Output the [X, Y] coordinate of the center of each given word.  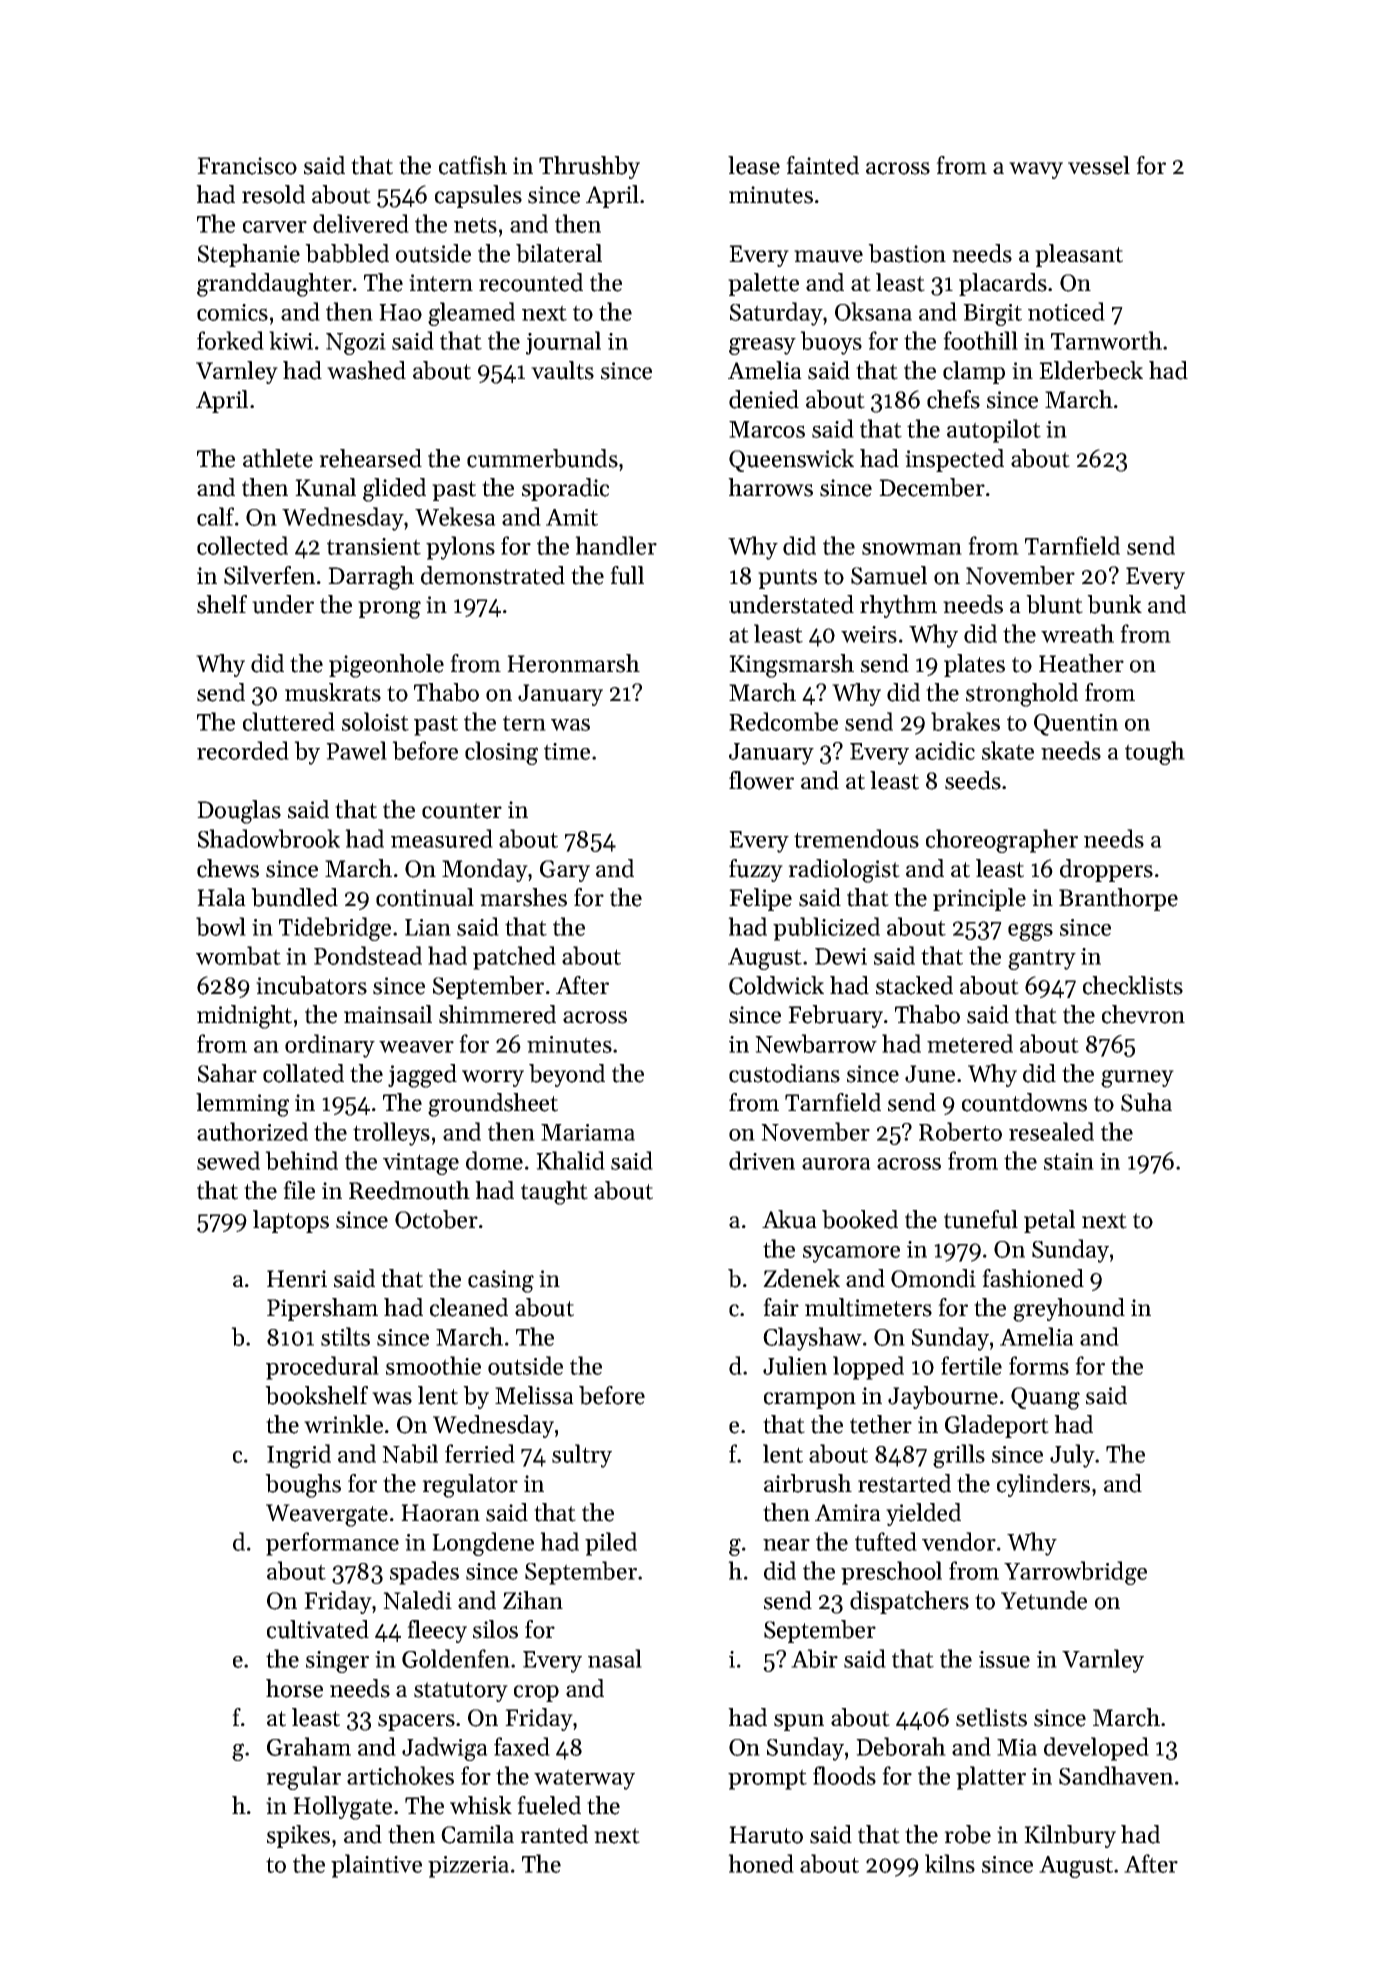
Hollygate [342, 1808]
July [1072, 1456]
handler [616, 545]
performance [332, 1544]
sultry [582, 1456]
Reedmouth [409, 1190]
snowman [912, 548]
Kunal [325, 487]
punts [787, 579]
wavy [1036, 170]
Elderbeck [1091, 370]
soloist [375, 721]
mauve [828, 256]
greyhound [1069, 1310]
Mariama [588, 1132]
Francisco [247, 166]
